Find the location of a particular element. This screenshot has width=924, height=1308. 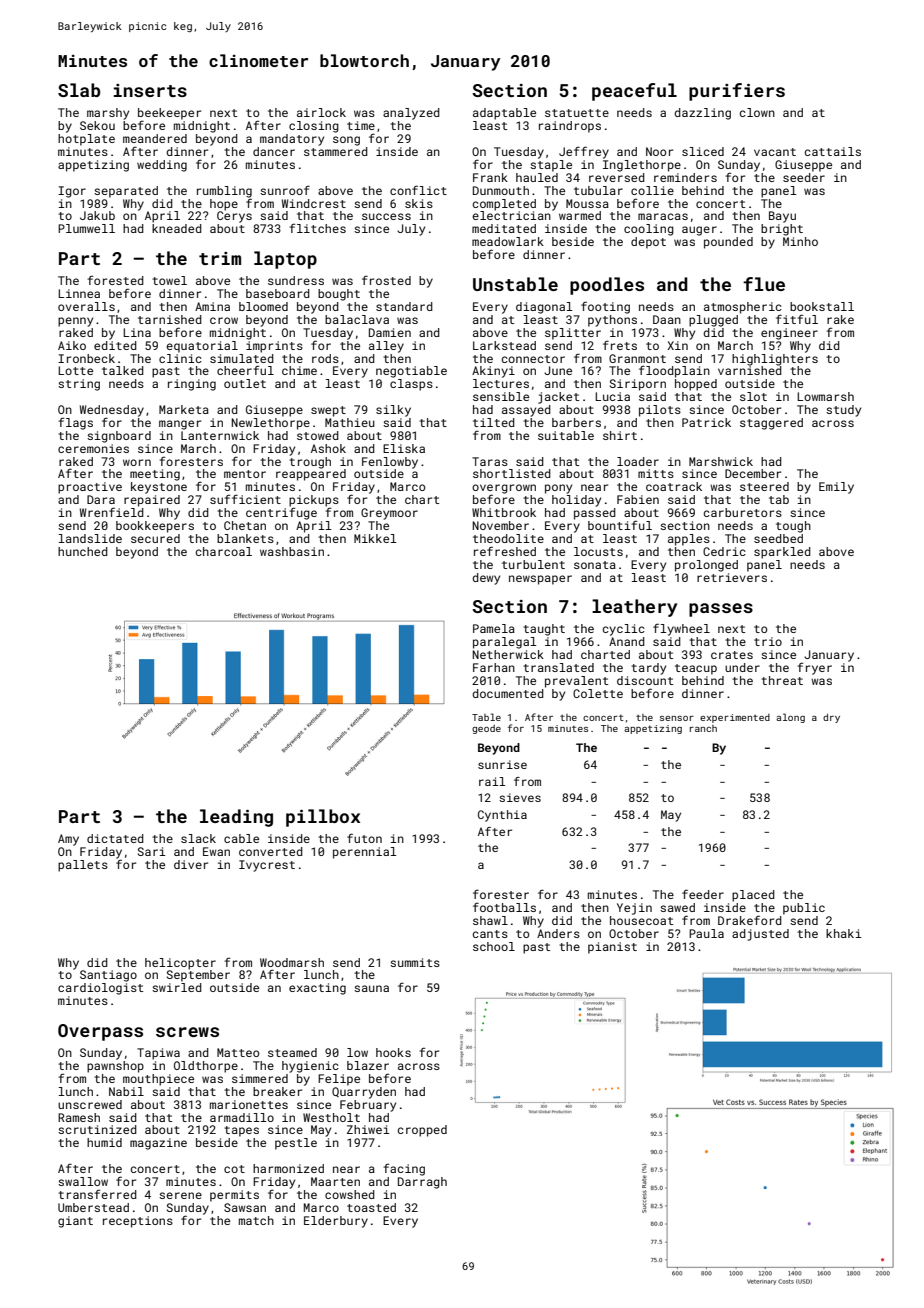

dictated is located at coordinates (115, 838).
